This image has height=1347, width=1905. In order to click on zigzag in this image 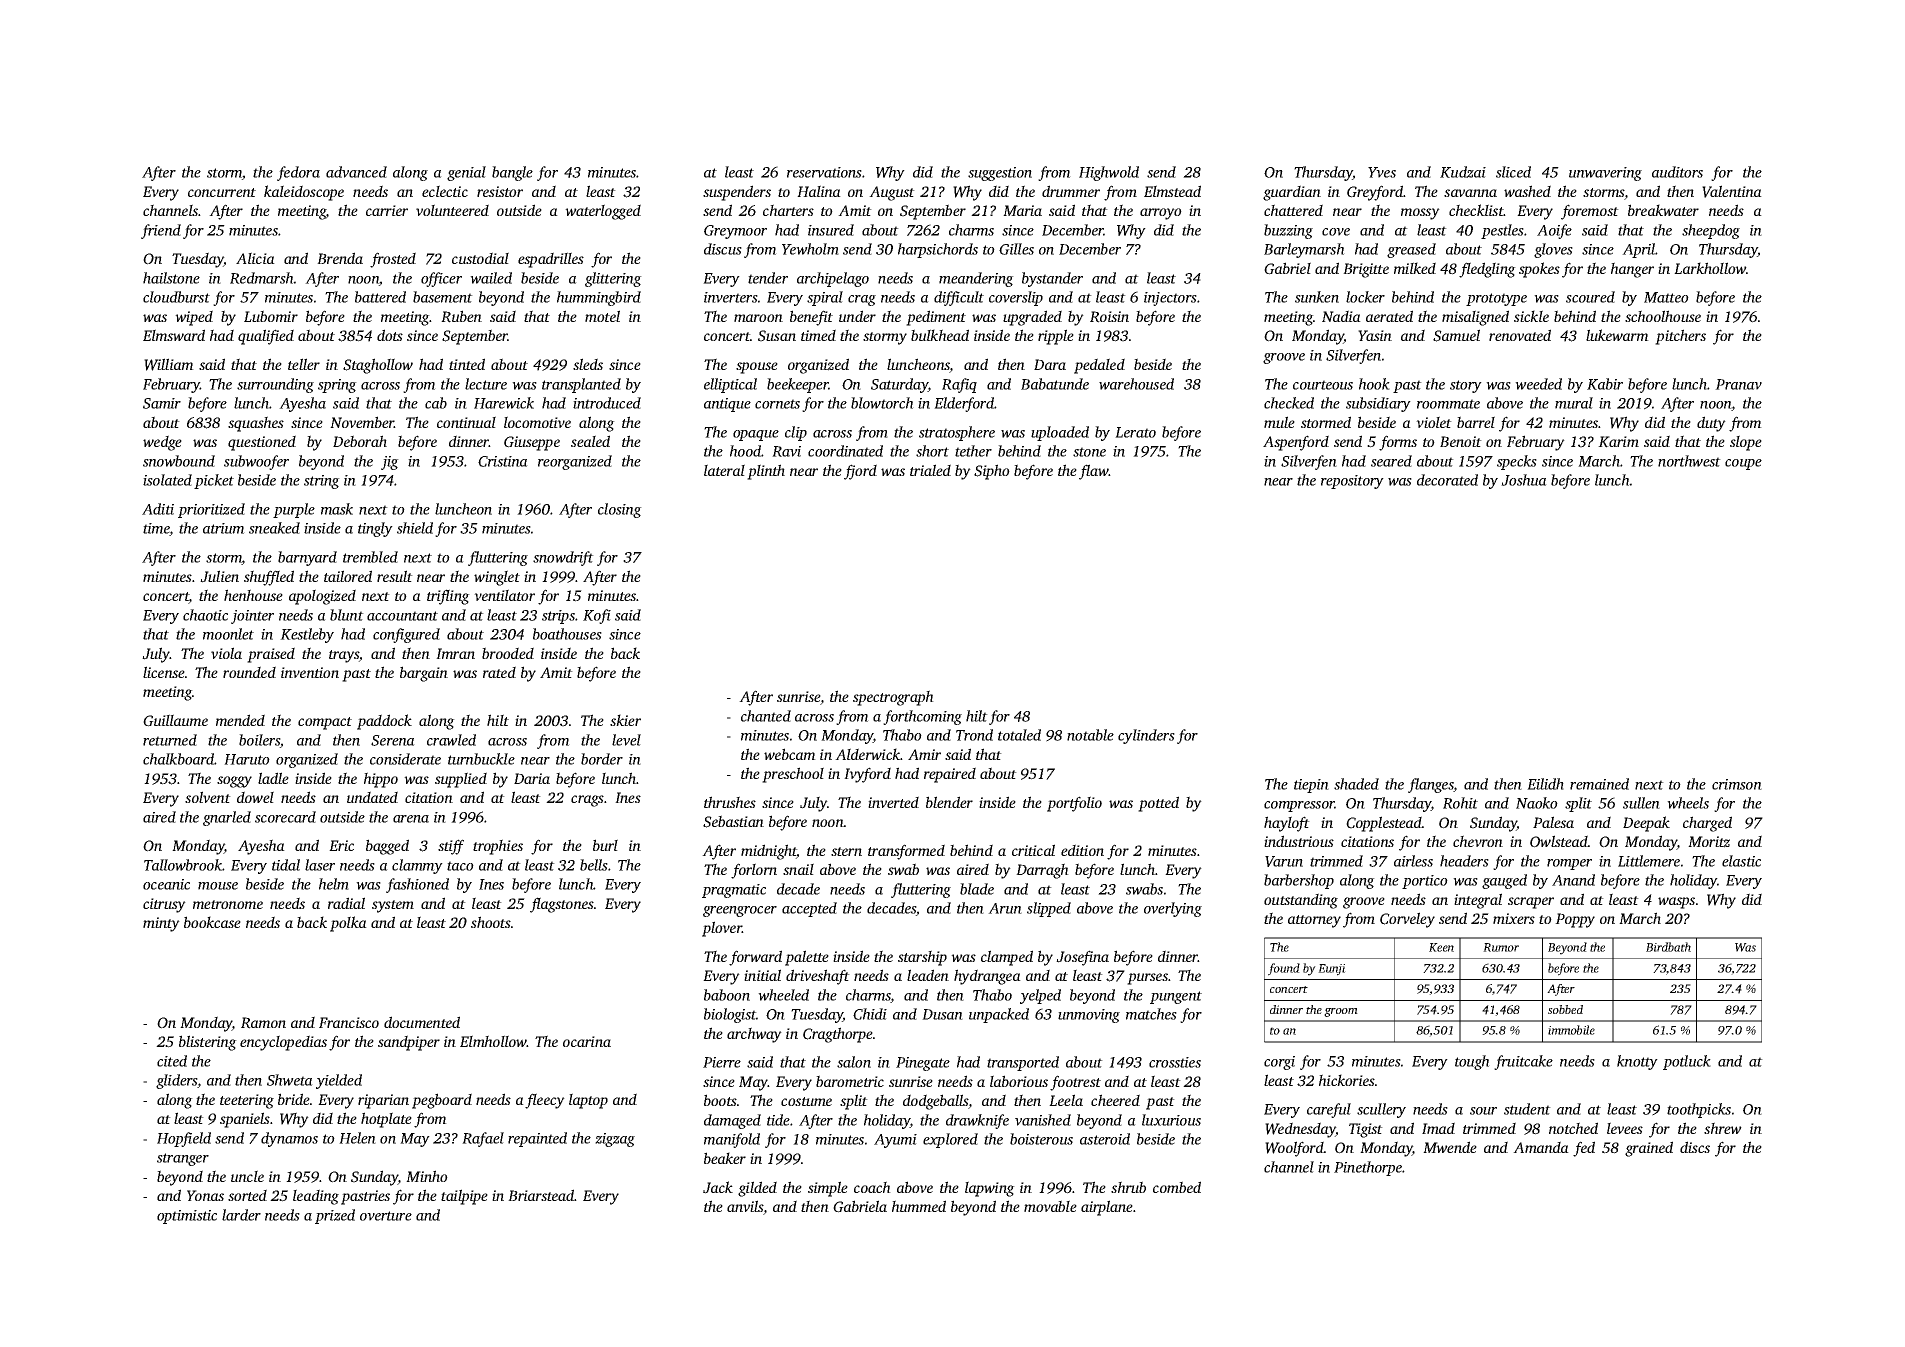, I will do `click(615, 1140)`.
